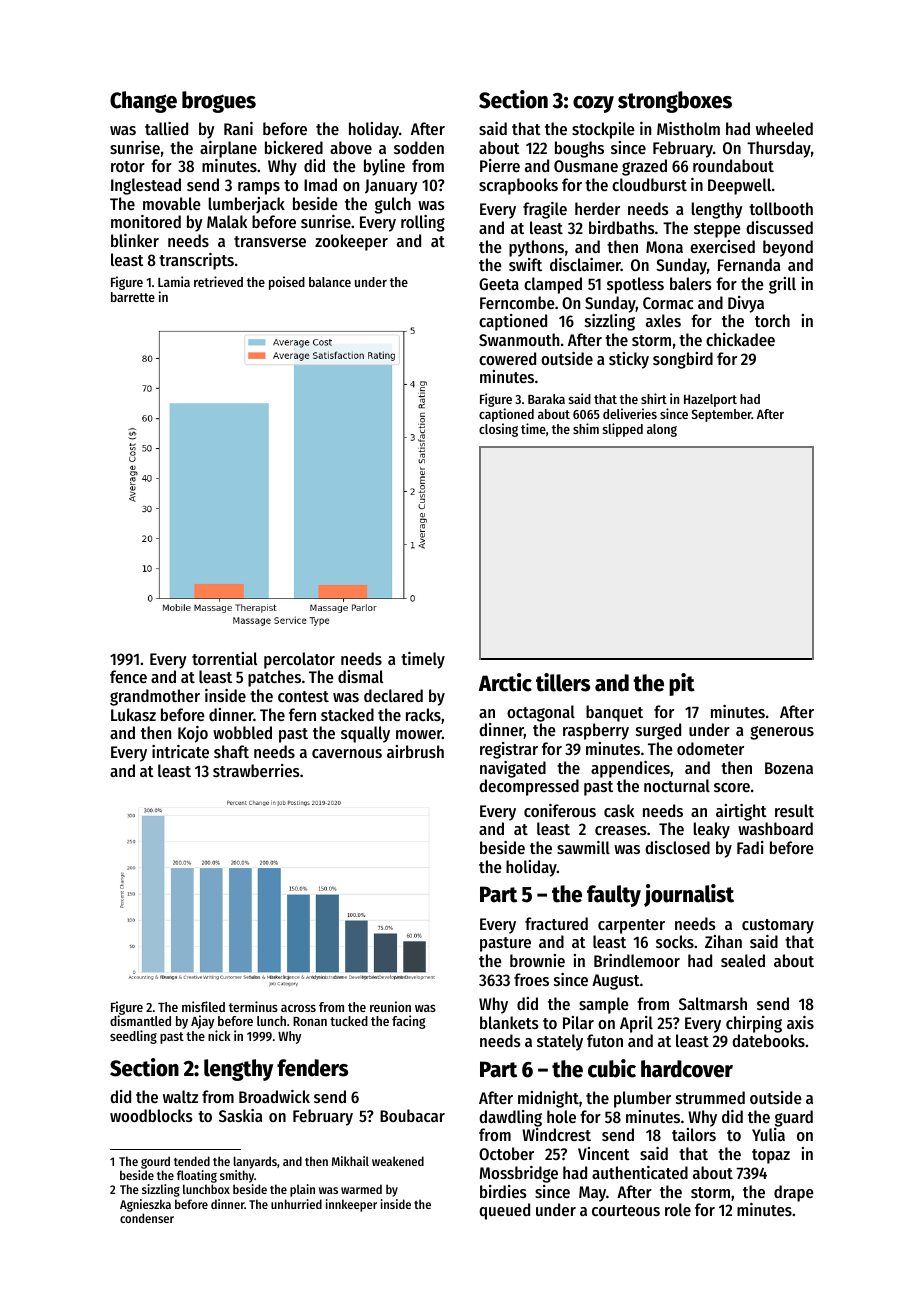 The height and width of the screenshot is (1314, 924). Describe the element at coordinates (133, 297) in the screenshot. I see `barrette` at that location.
